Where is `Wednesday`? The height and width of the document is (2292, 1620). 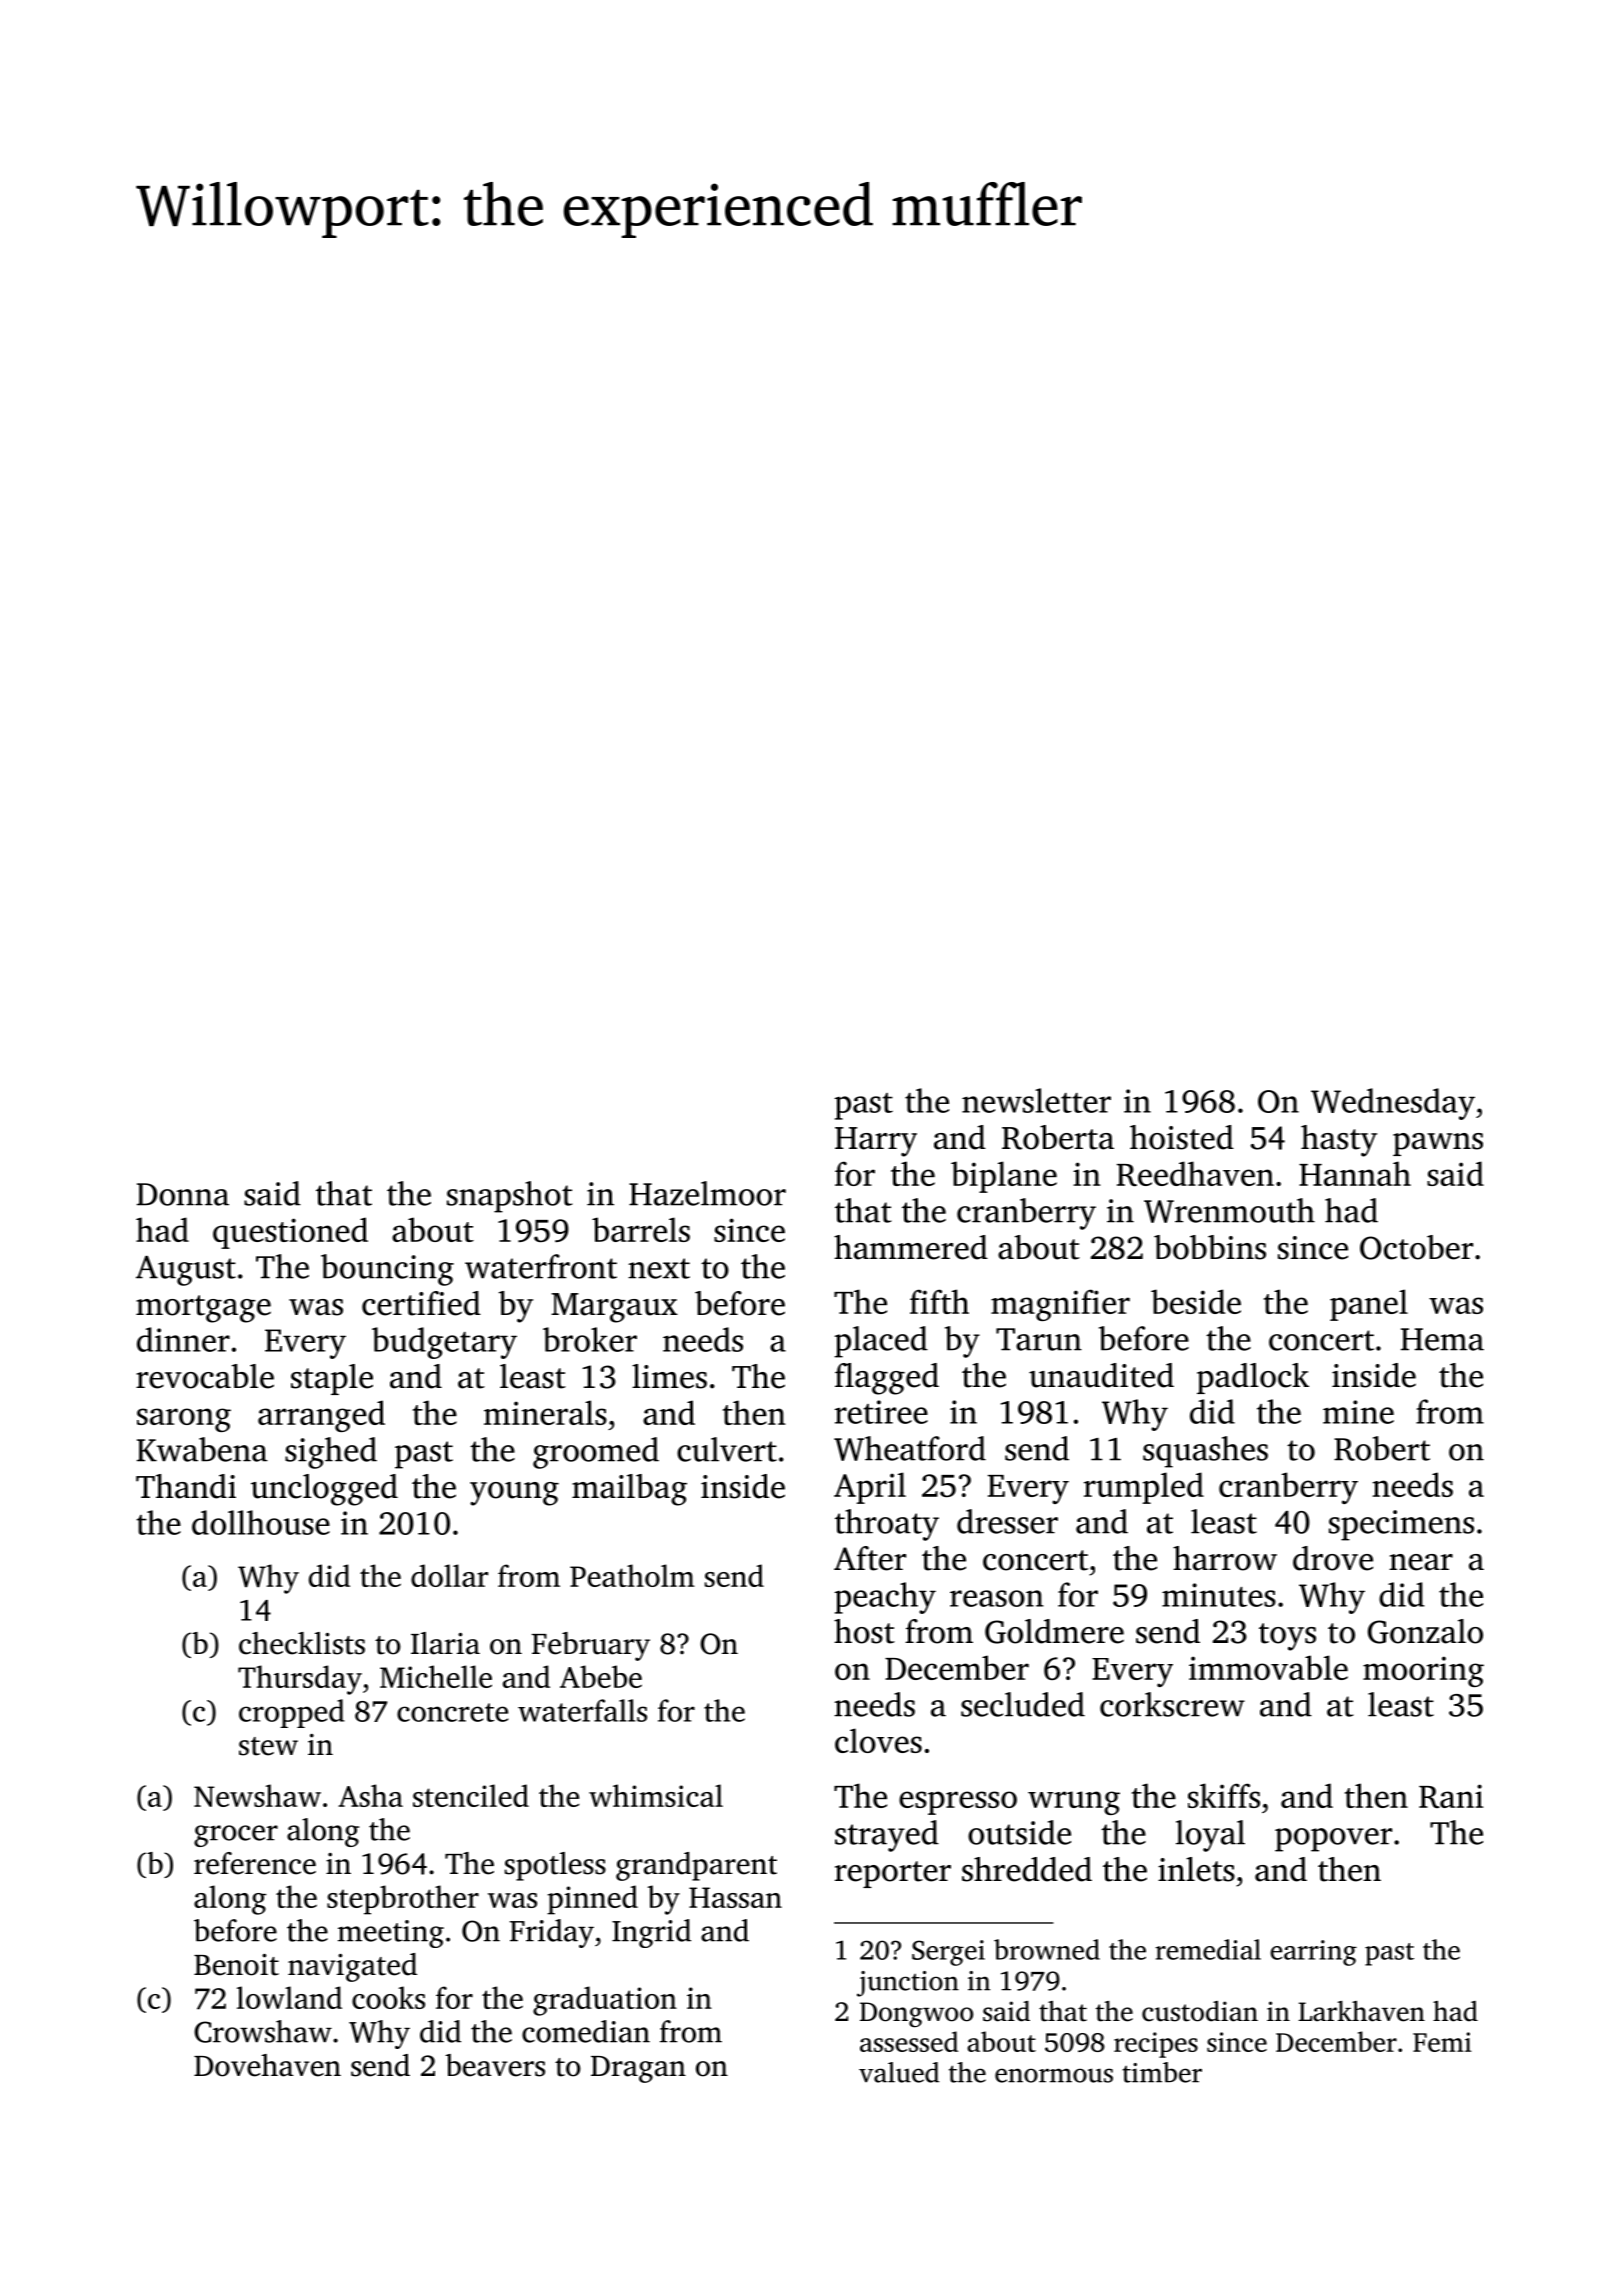 Wednesday is located at coordinates (1393, 1104).
